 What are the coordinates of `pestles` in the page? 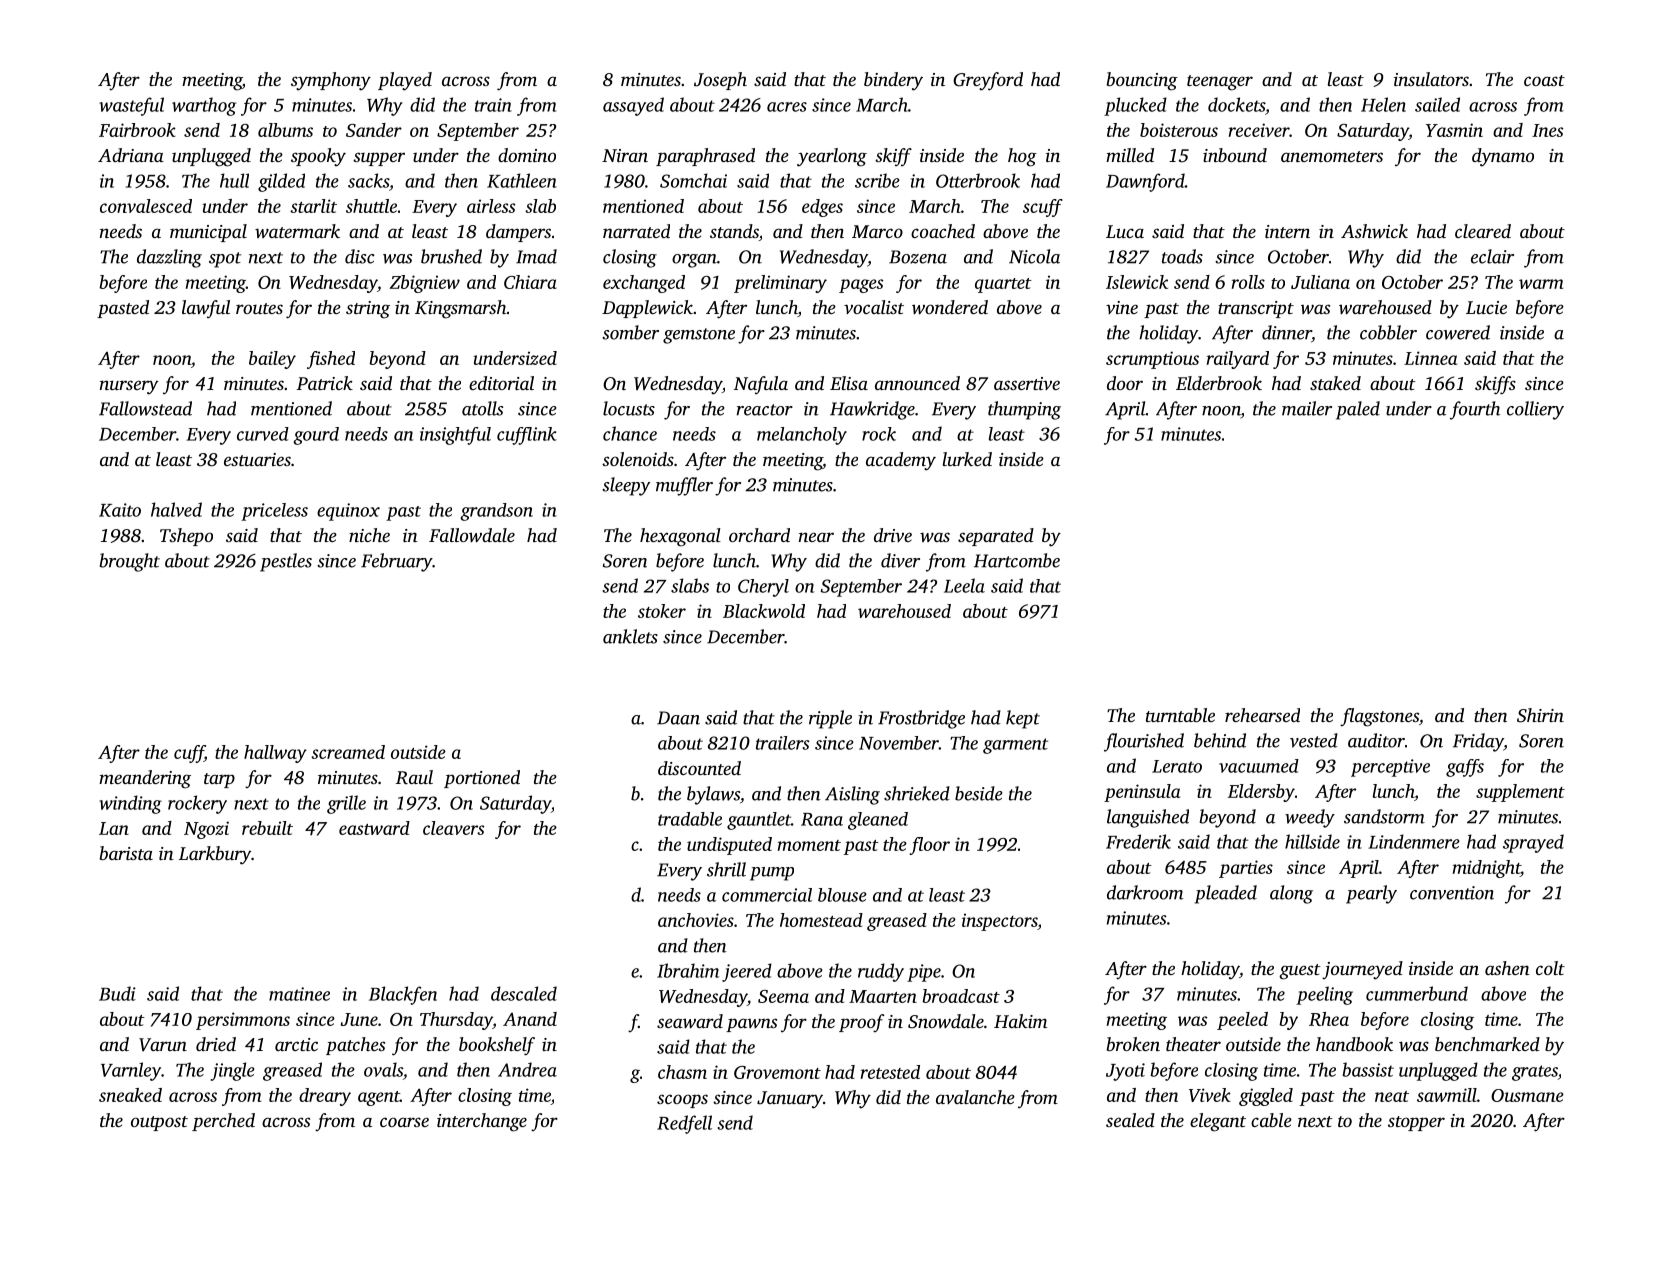 It's located at (286, 562).
